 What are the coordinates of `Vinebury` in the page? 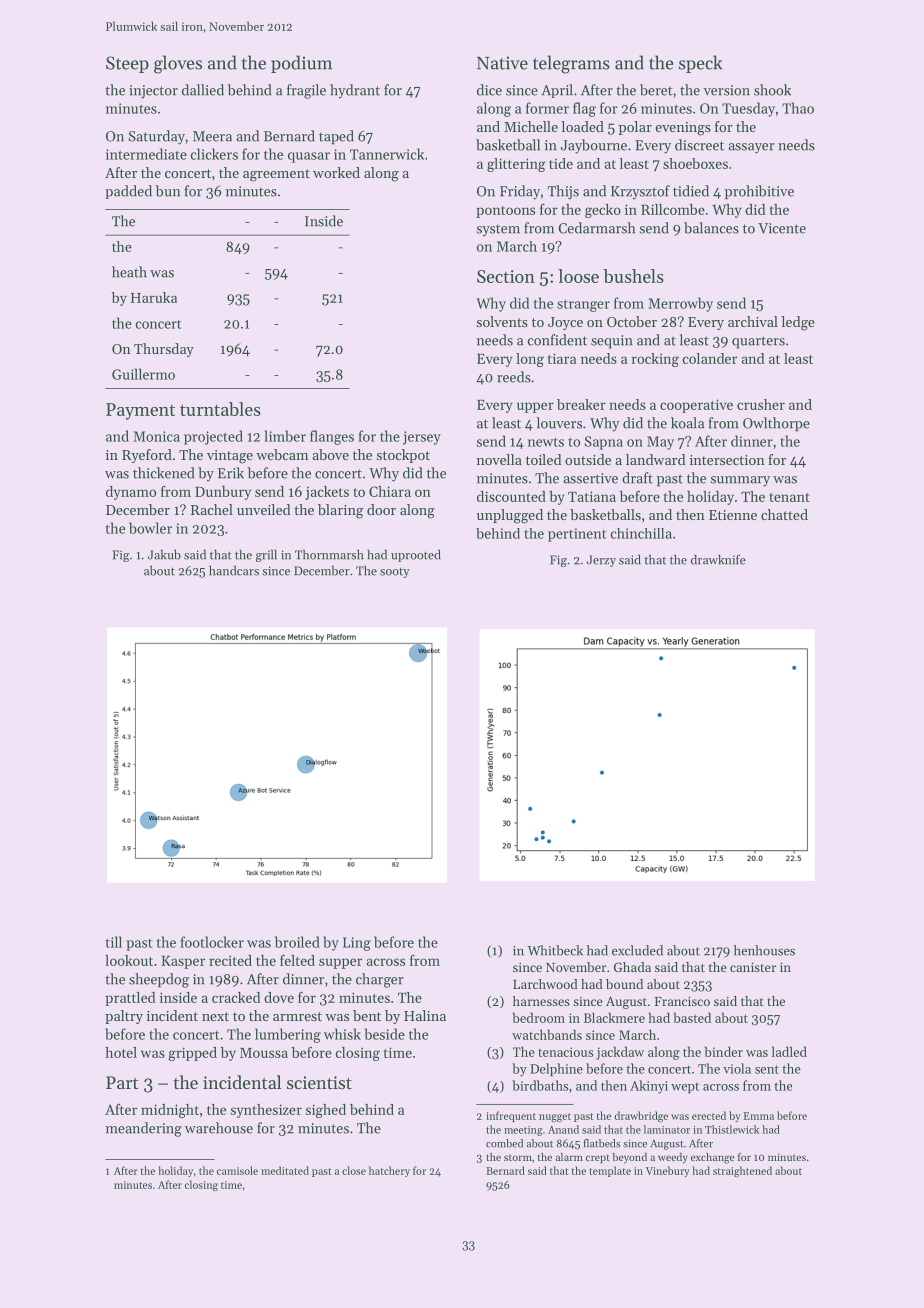 It's located at (668, 1171).
